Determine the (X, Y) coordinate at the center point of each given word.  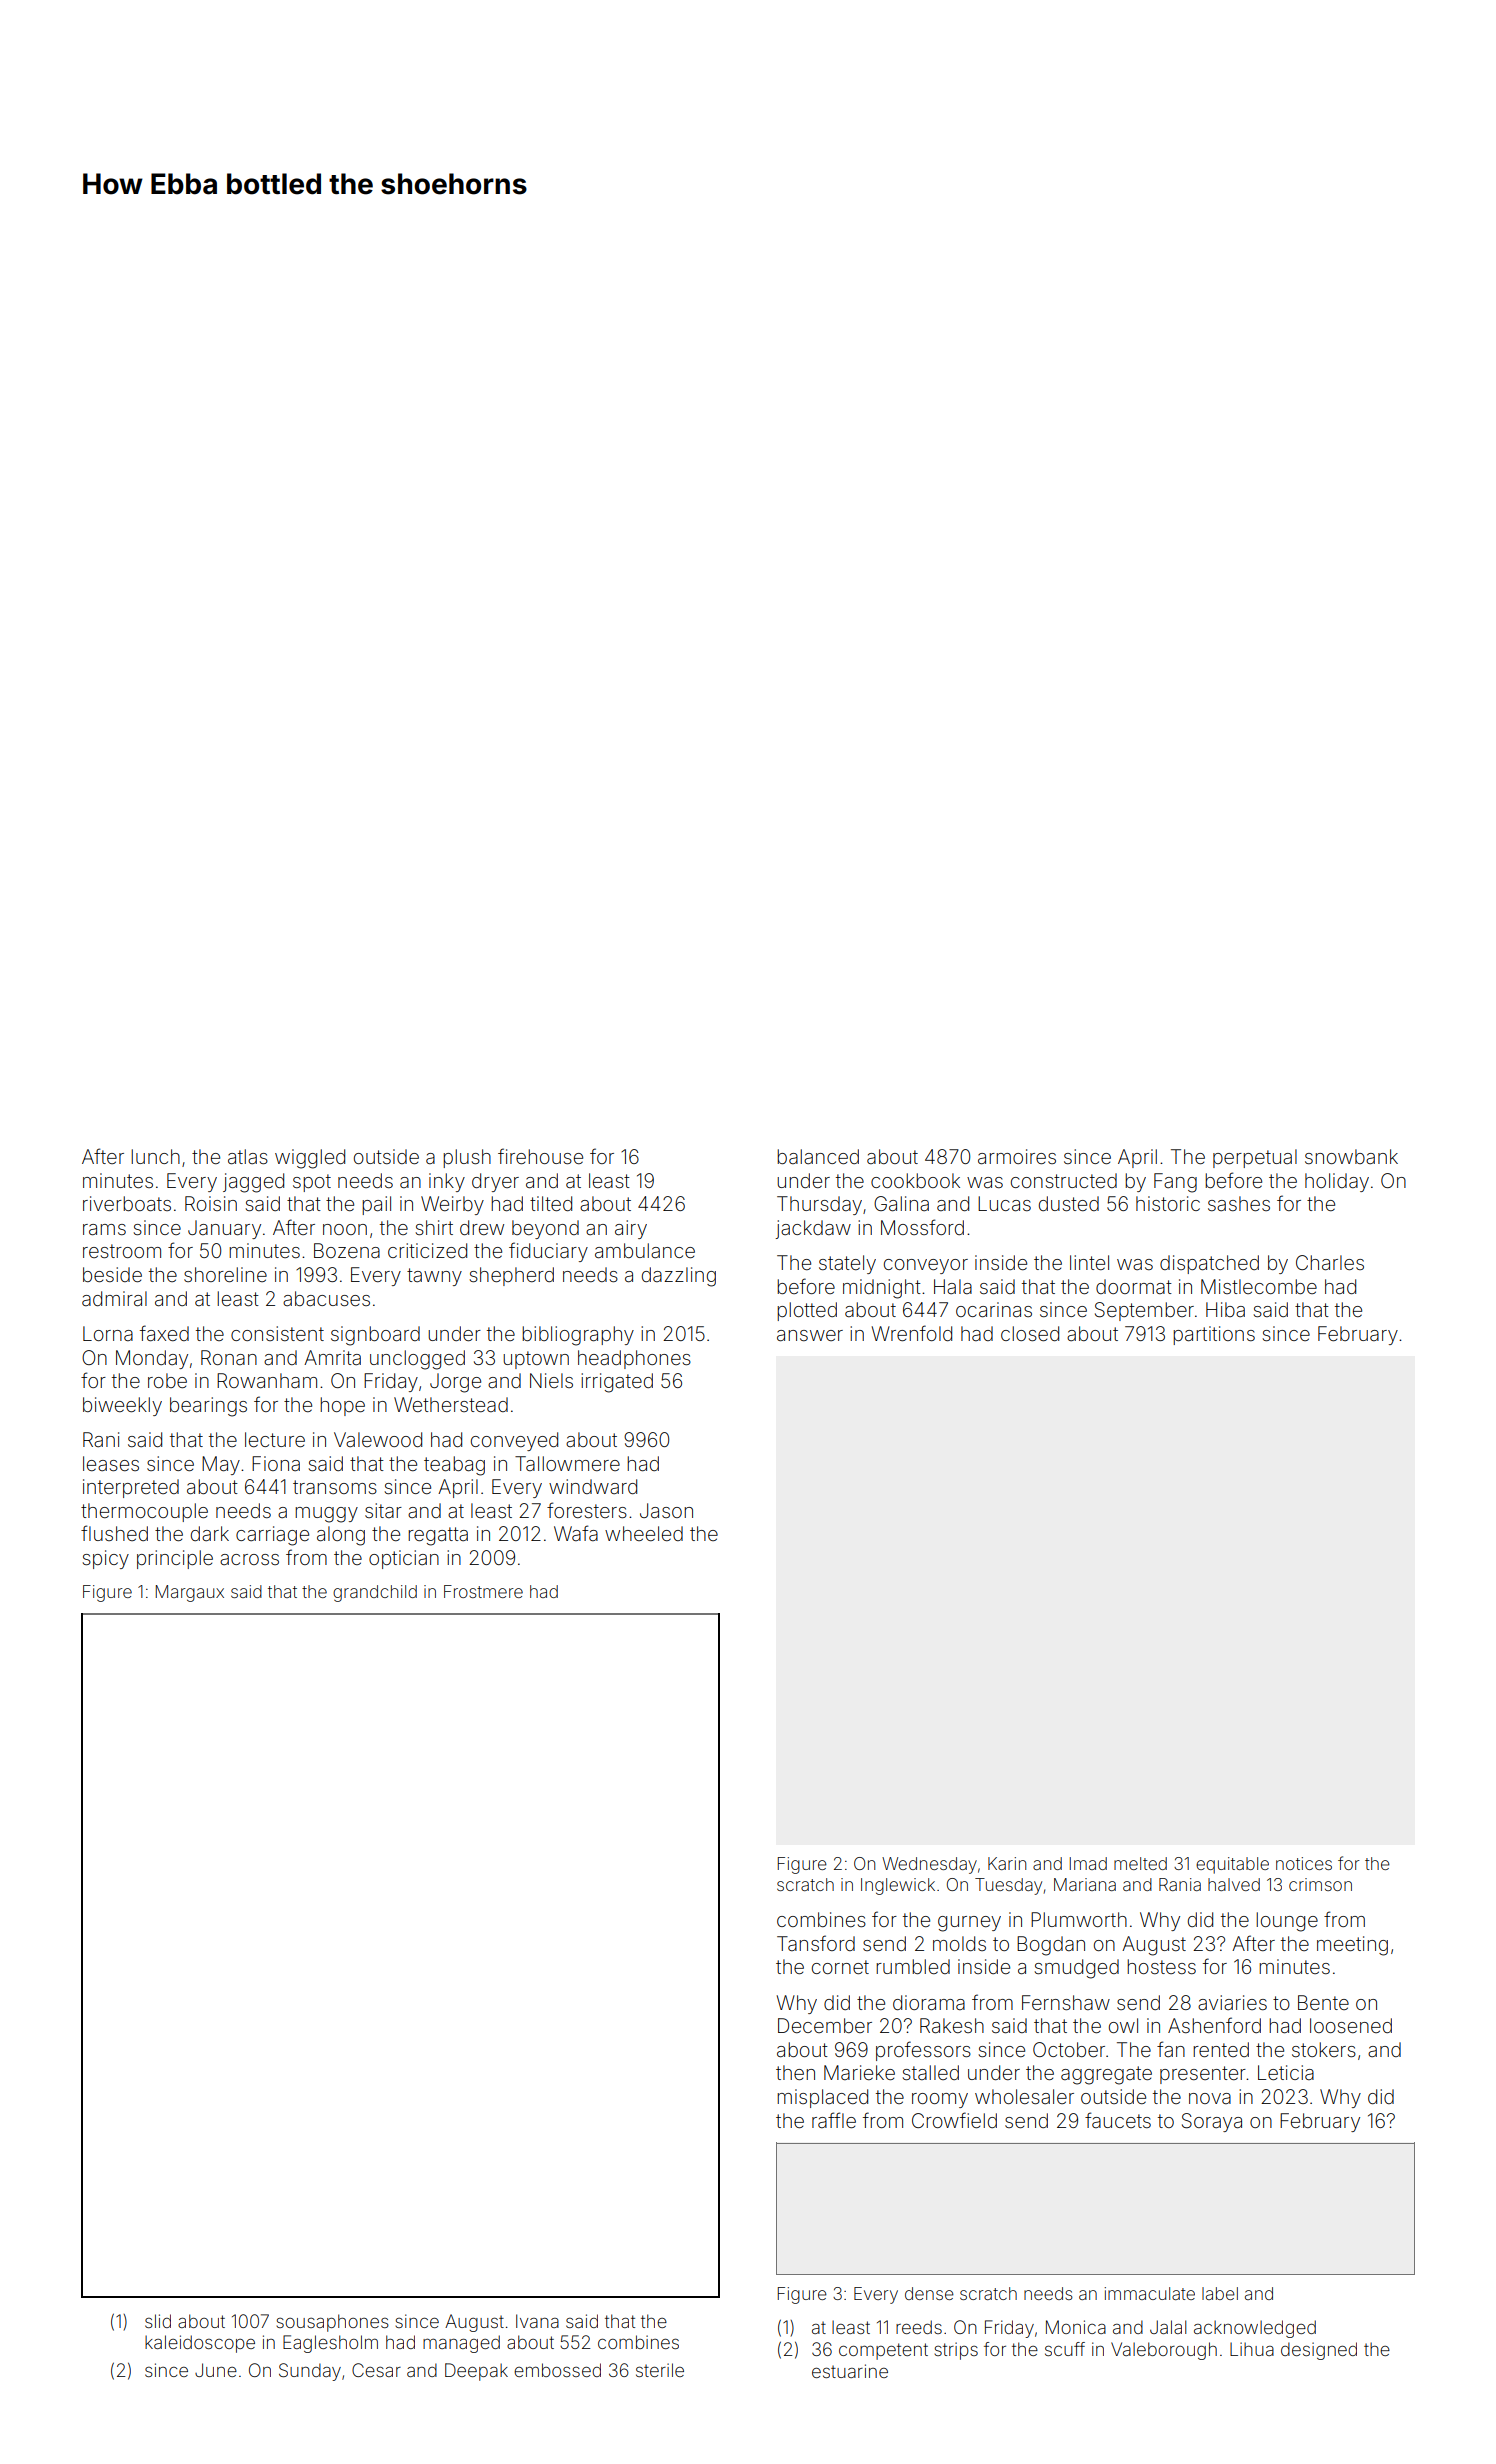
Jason (666, 1510)
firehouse (540, 1156)
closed (1030, 1333)
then (795, 2072)
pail (376, 1205)
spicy (106, 1559)
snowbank (1351, 1156)
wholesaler (1024, 2096)
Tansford (816, 1943)
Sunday (310, 2372)
